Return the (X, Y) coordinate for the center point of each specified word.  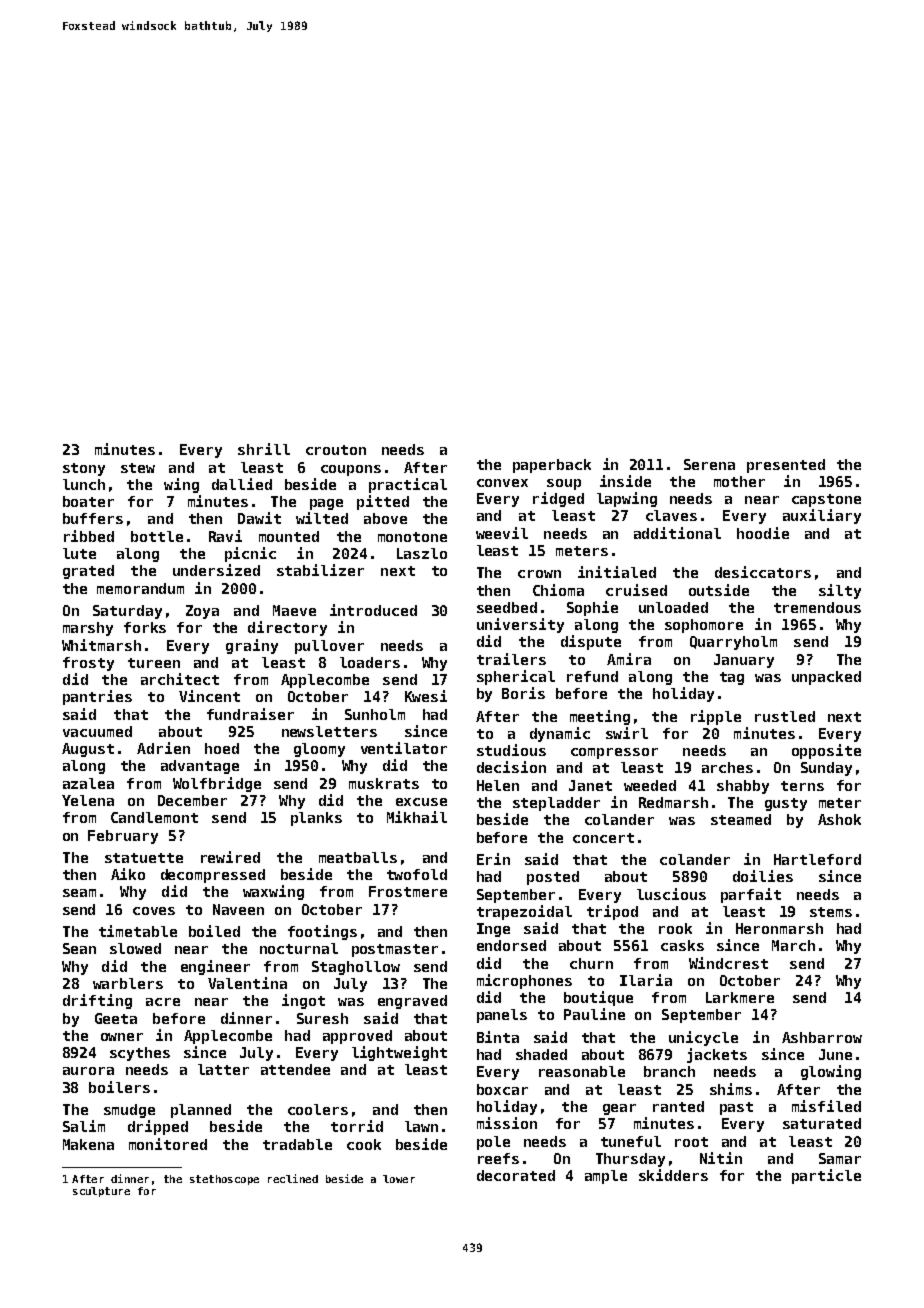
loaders (370, 662)
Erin (493, 859)
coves (154, 911)
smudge (129, 1111)
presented (786, 466)
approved (357, 1037)
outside (719, 590)
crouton (336, 450)
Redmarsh (673, 802)
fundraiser (250, 714)
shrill (264, 449)
